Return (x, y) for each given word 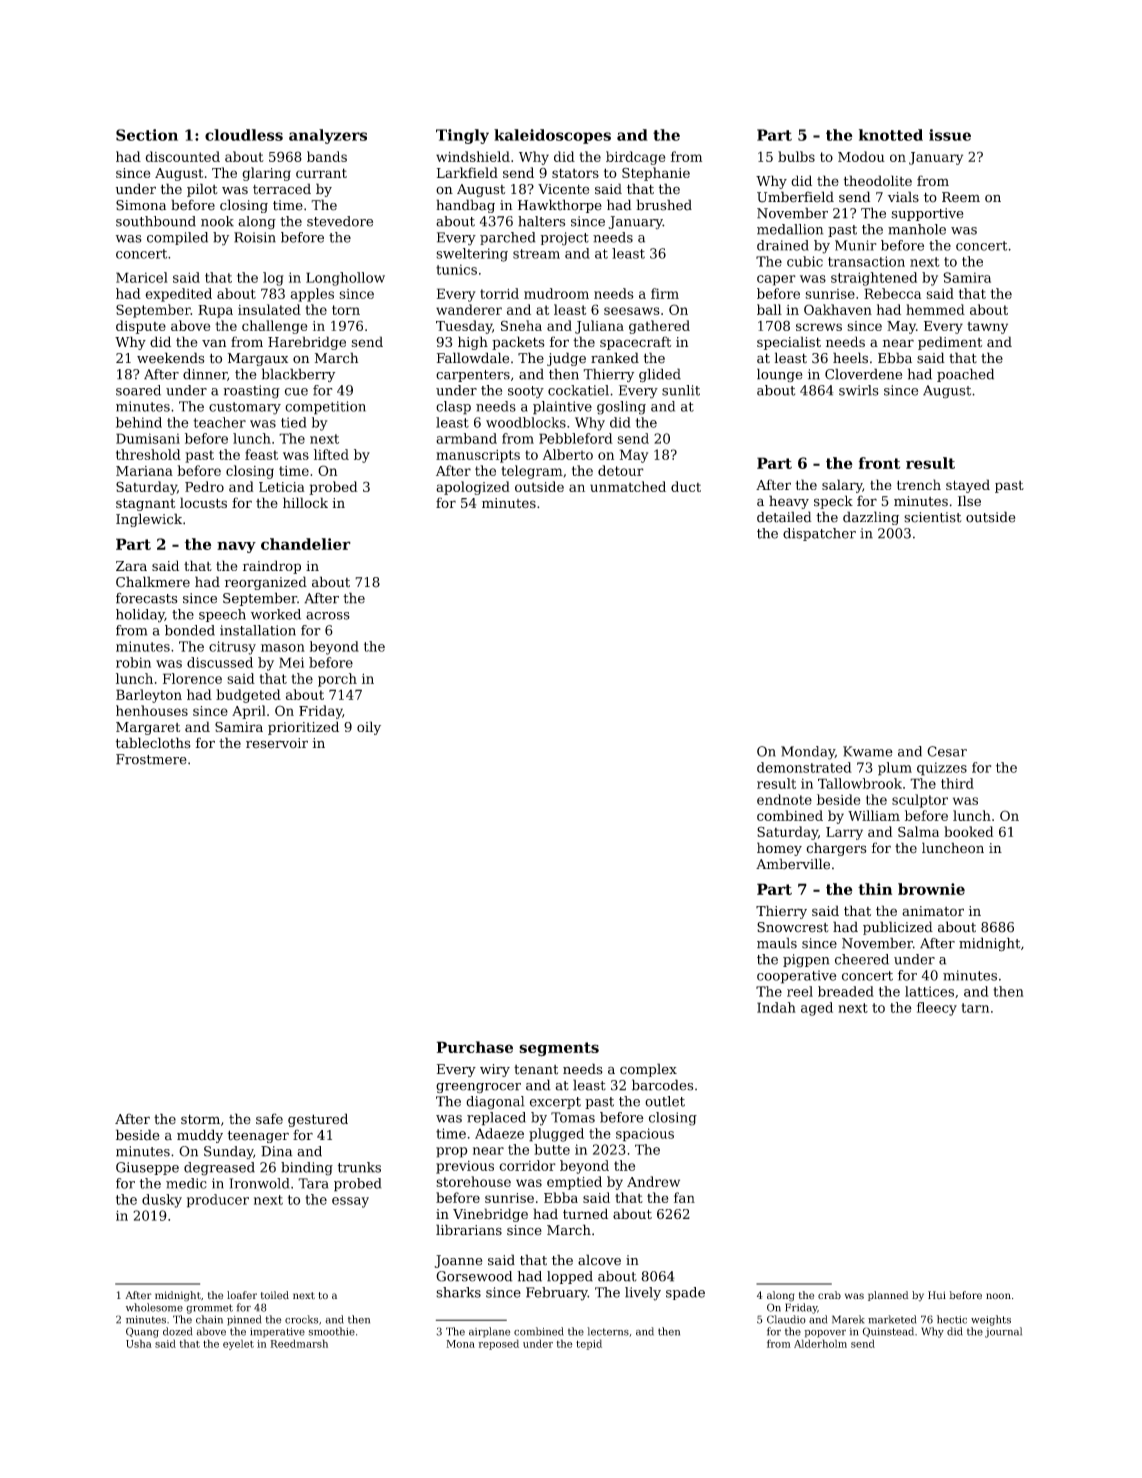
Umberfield (795, 197)
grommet (209, 1309)
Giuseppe (147, 1168)
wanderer (469, 309)
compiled (177, 238)
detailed (784, 517)
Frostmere (151, 759)
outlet (665, 1101)
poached (965, 375)
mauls (777, 943)
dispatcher (819, 534)
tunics (456, 269)
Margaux (258, 359)
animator (933, 911)
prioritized (303, 728)
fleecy (937, 1009)
